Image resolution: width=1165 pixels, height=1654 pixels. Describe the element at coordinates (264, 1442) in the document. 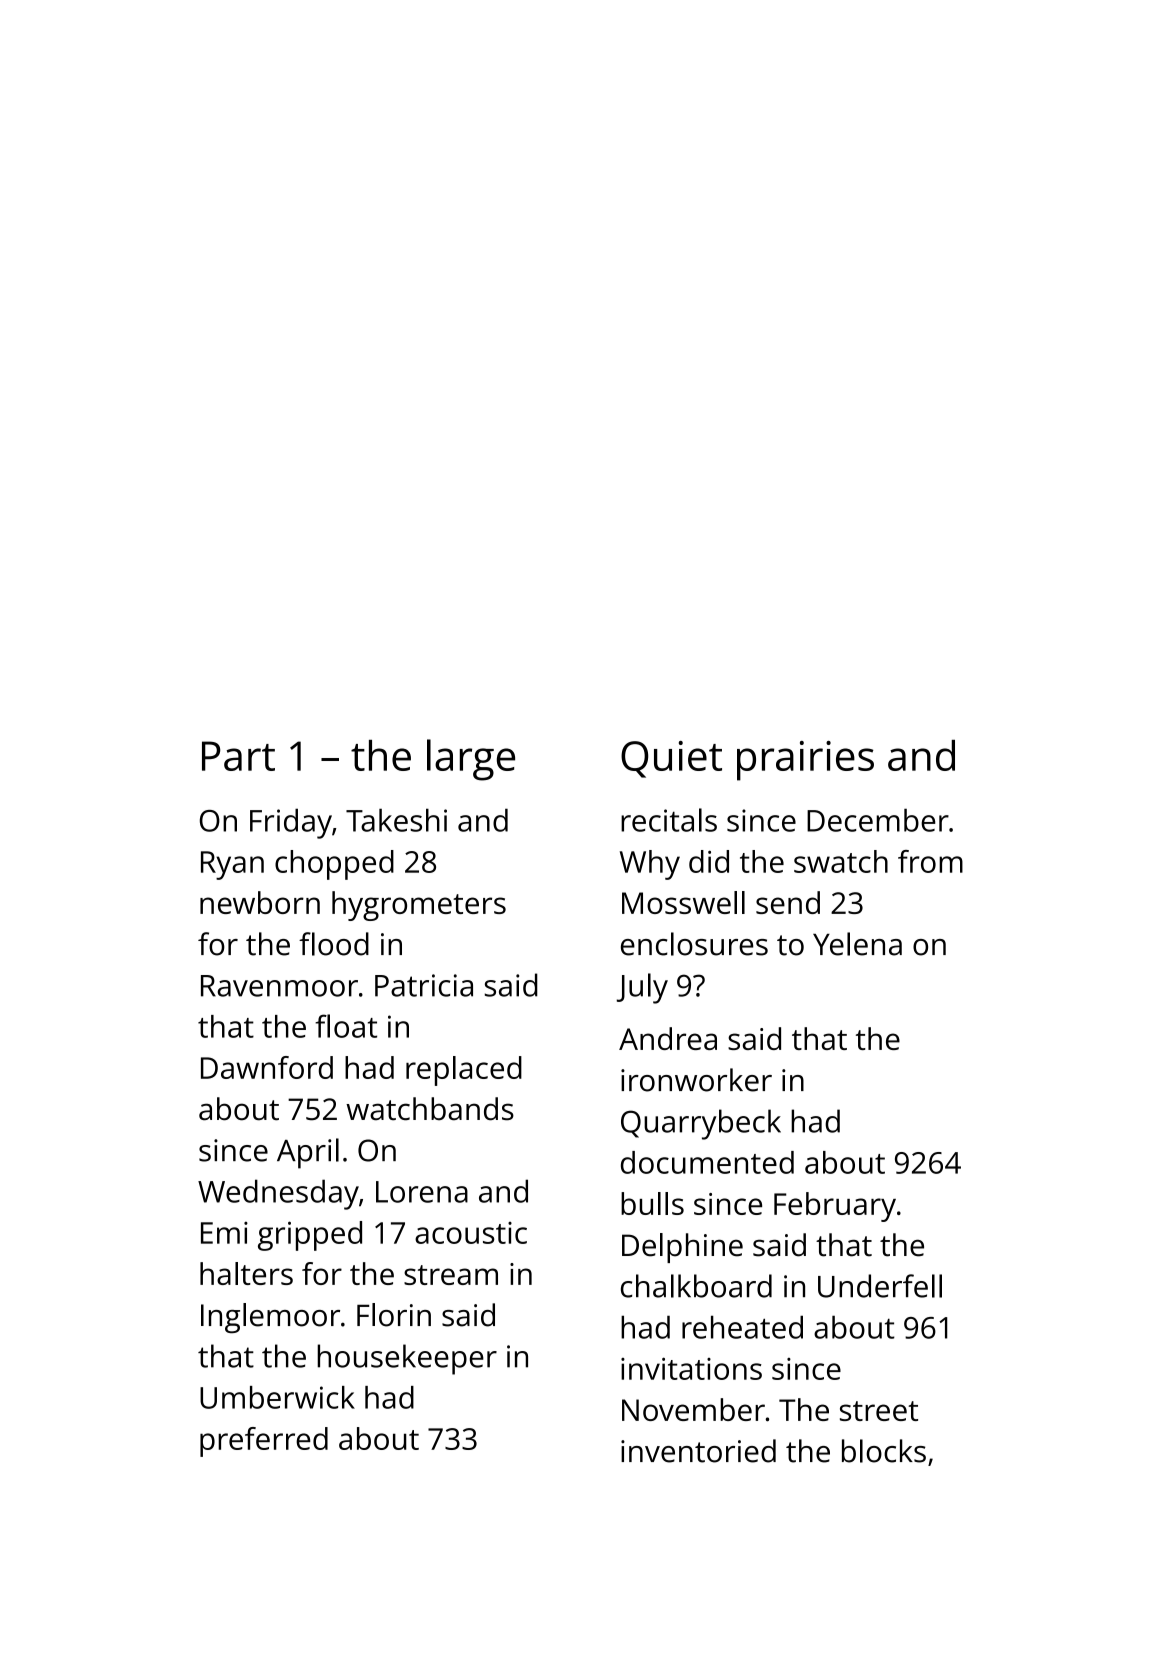

I see `preferred` at that location.
